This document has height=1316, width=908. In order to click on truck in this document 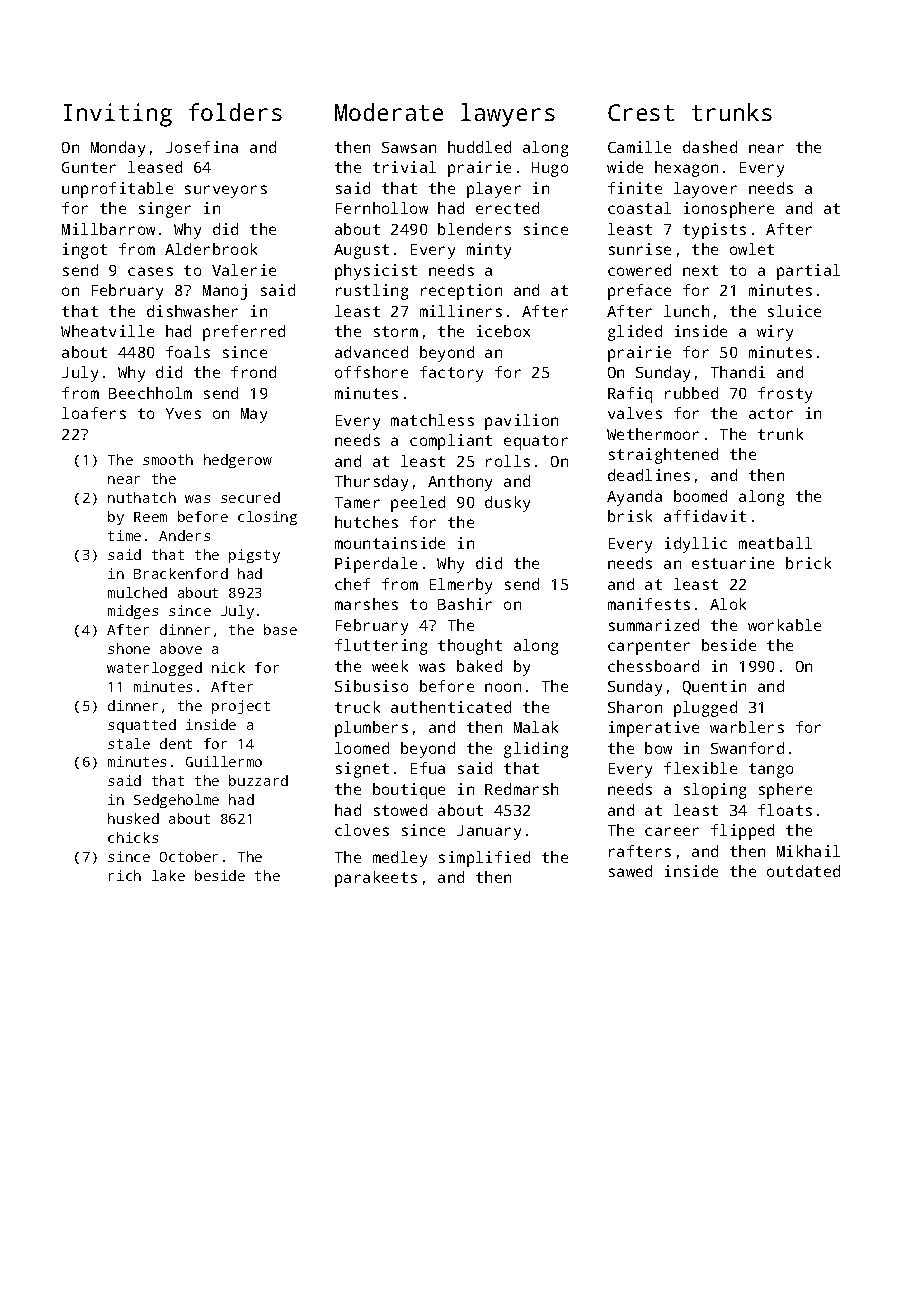, I will do `click(357, 707)`.
